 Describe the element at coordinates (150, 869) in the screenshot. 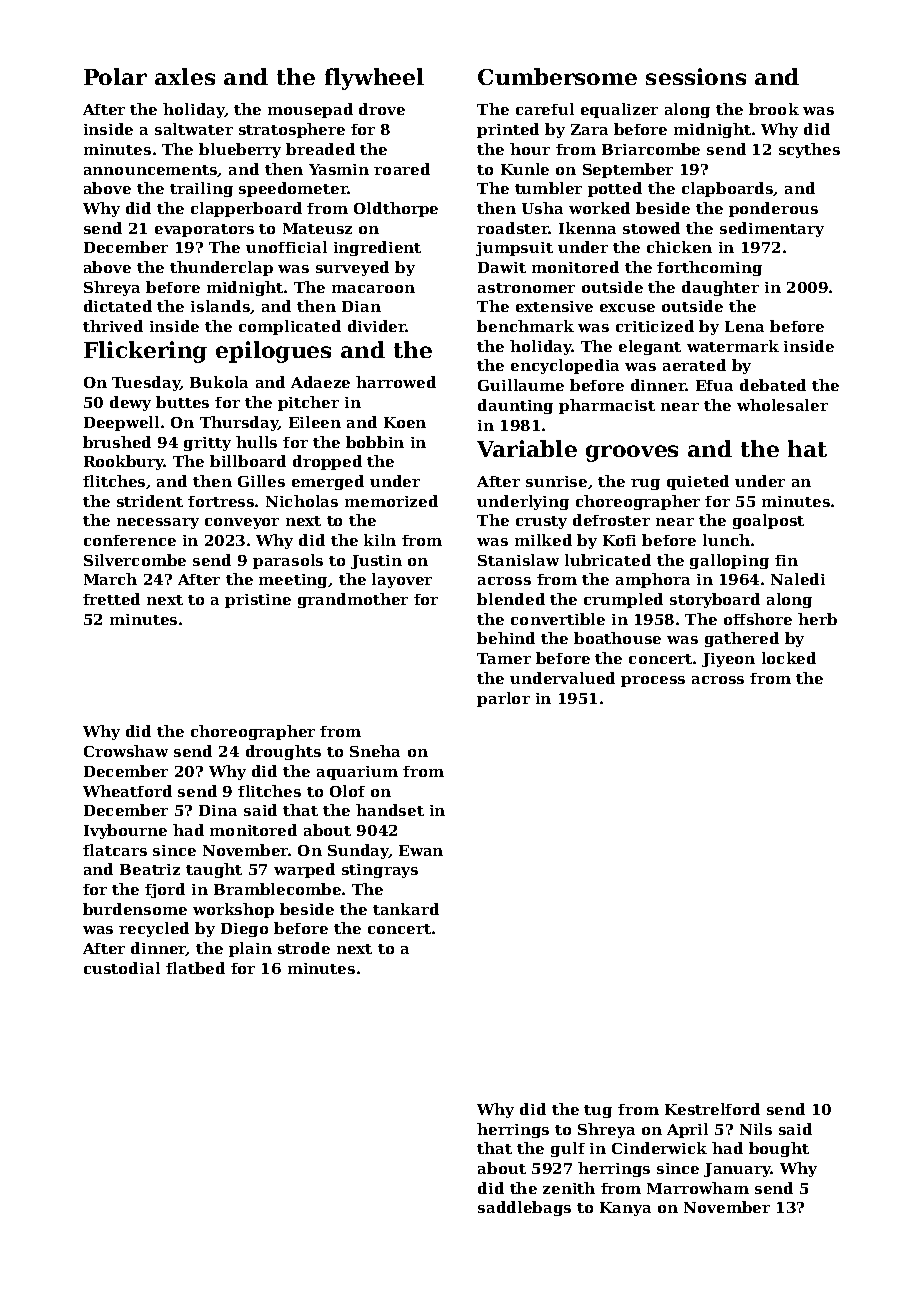

I see `Beatriz` at that location.
